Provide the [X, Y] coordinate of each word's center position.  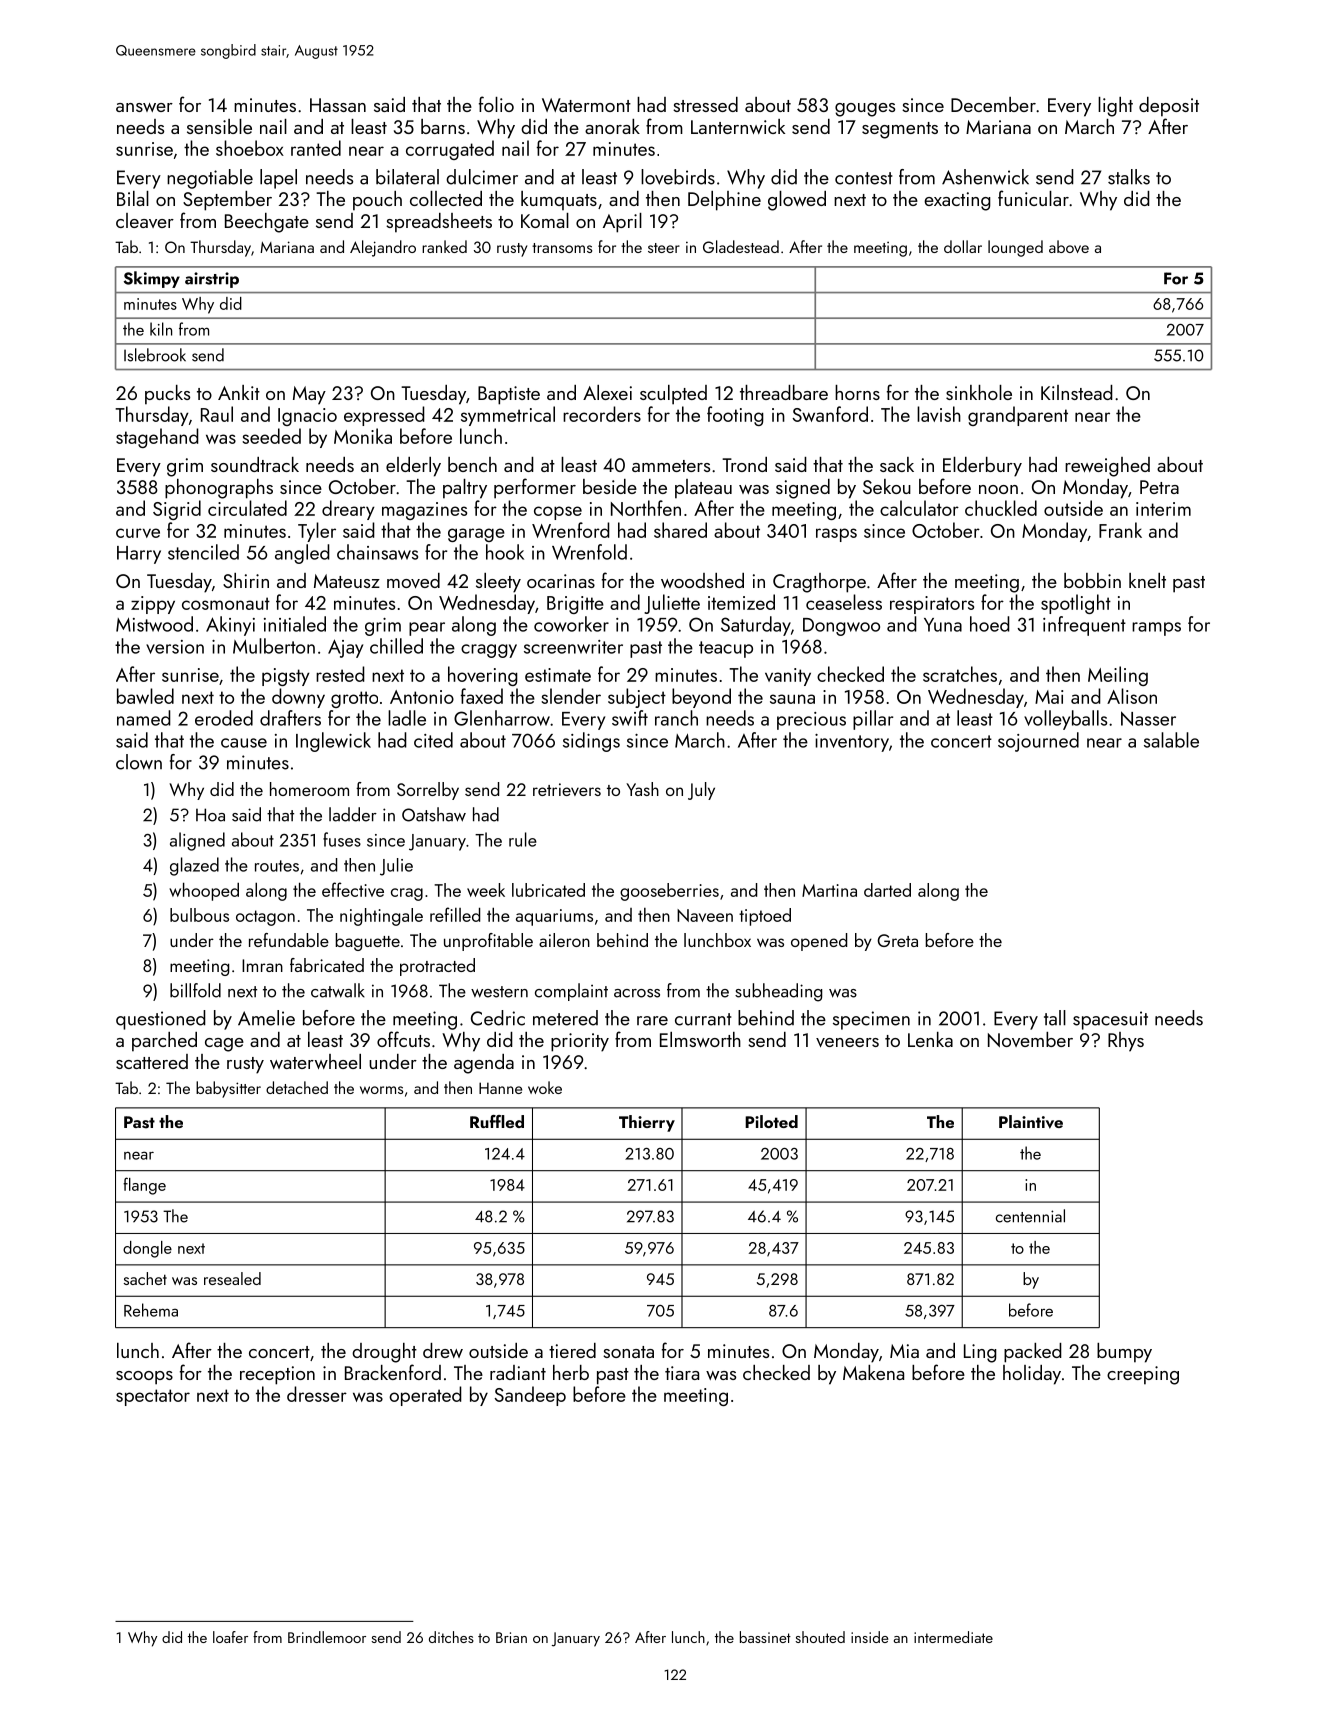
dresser [317, 1394]
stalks [1129, 177]
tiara [682, 1373]
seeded [271, 436]
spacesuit [1110, 1020]
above [1069, 246]
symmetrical [508, 416]
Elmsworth [700, 1039]
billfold [195, 990]
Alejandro [383, 248]
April [622, 223]
